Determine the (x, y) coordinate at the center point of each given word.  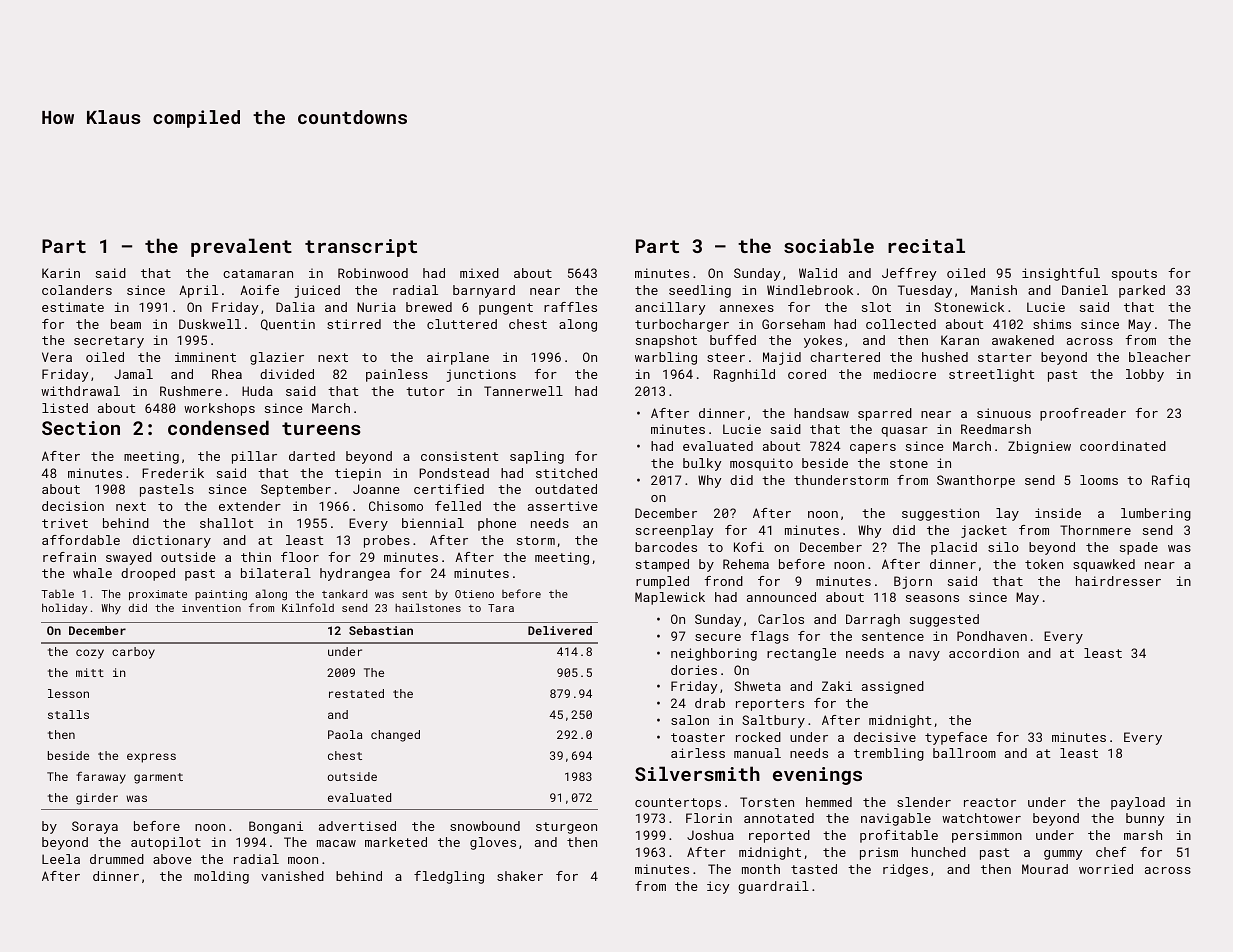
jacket (984, 531)
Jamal (133, 374)
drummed (117, 859)
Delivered (560, 630)
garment (158, 778)
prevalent (241, 247)
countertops (678, 804)
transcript (361, 248)
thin (256, 557)
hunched (939, 852)
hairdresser (1118, 581)
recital (926, 245)
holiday (65, 609)
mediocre (905, 374)
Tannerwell (523, 391)
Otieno (474, 594)
